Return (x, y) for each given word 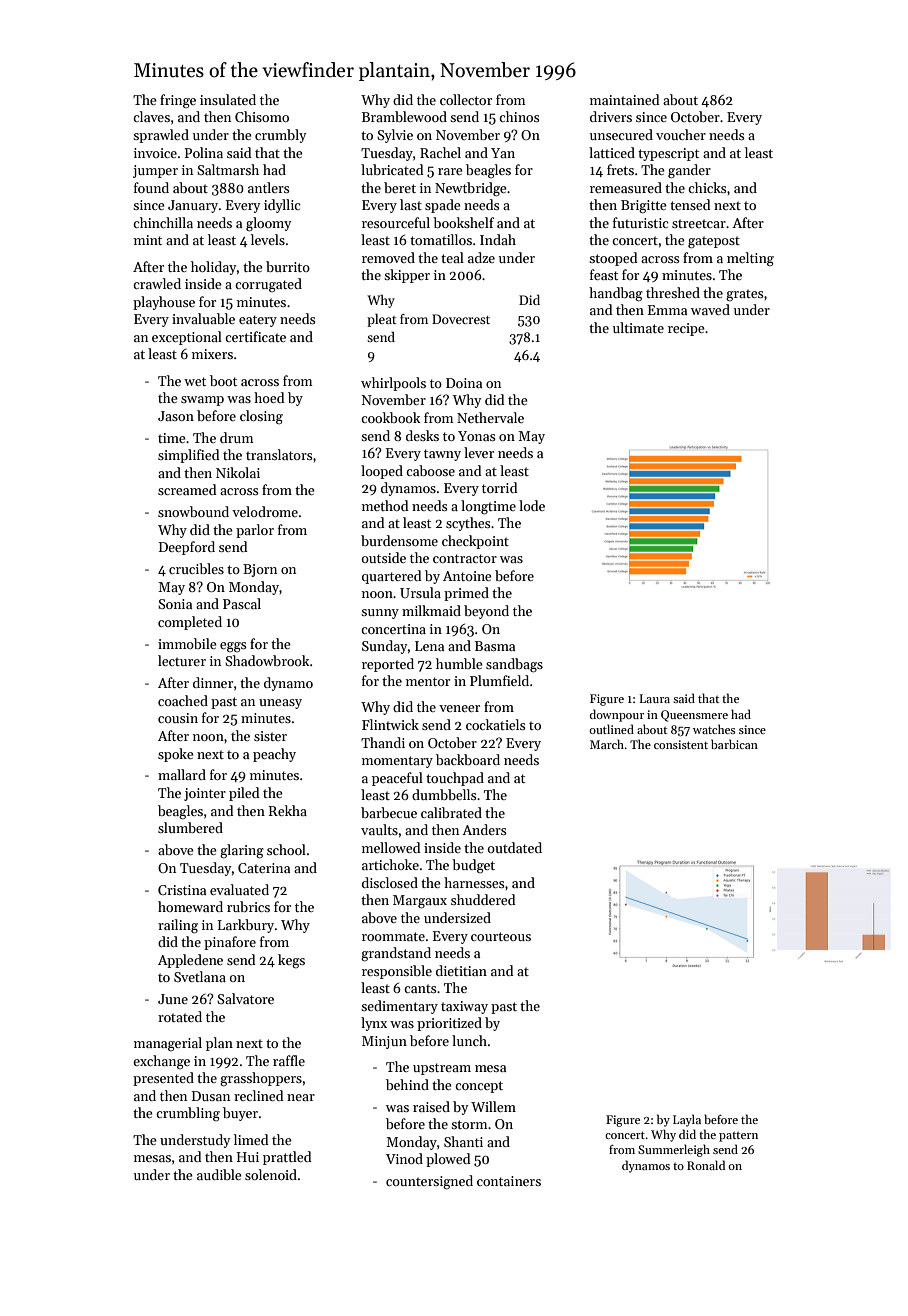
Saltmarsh (228, 169)
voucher (681, 134)
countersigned (429, 1182)
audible (219, 1174)
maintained (624, 99)
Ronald (706, 1165)
